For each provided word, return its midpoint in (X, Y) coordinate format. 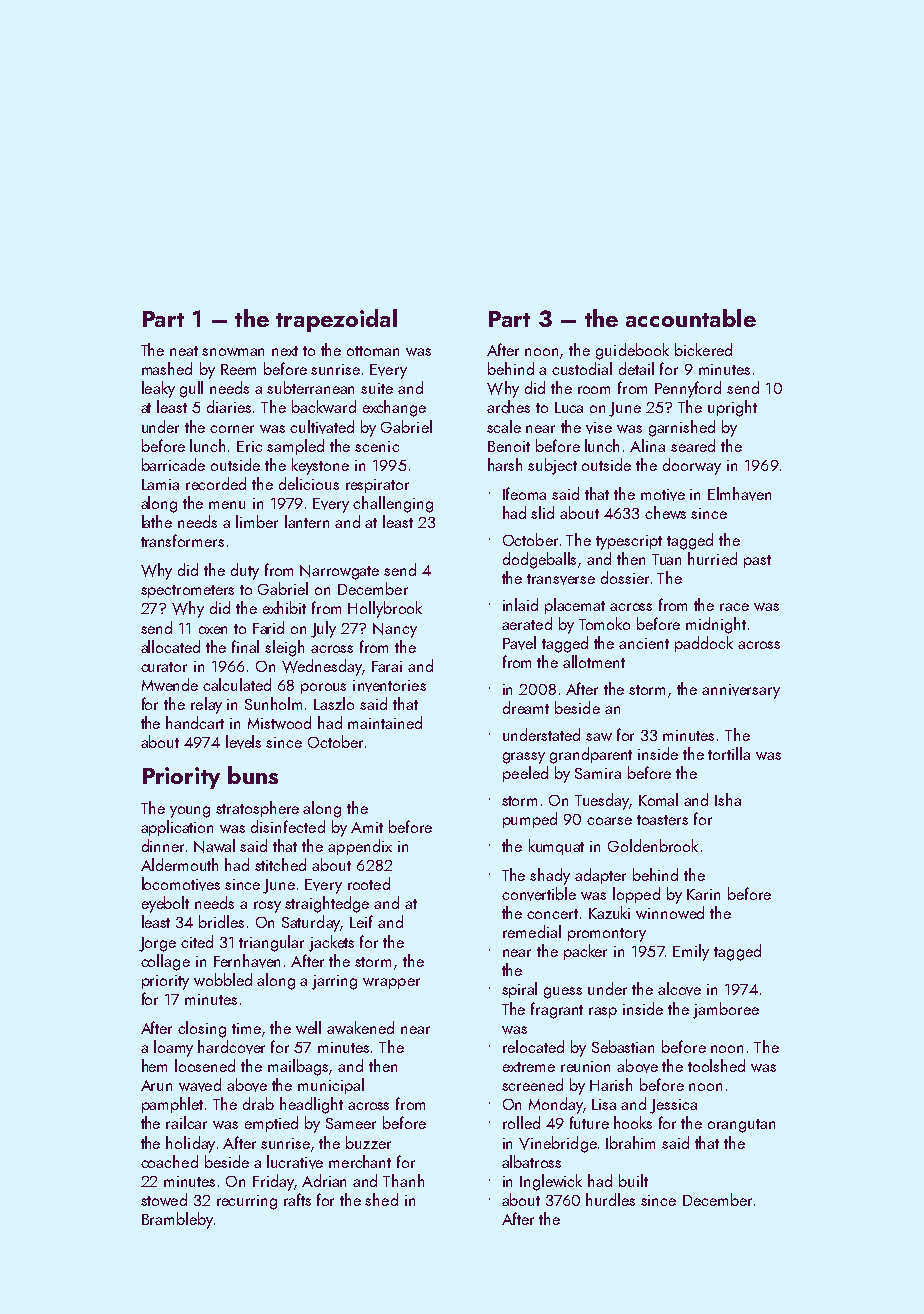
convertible (539, 894)
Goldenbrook (653, 845)
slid (542, 512)
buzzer (368, 1142)
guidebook (632, 351)
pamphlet (172, 1105)
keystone (320, 466)
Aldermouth (179, 864)
